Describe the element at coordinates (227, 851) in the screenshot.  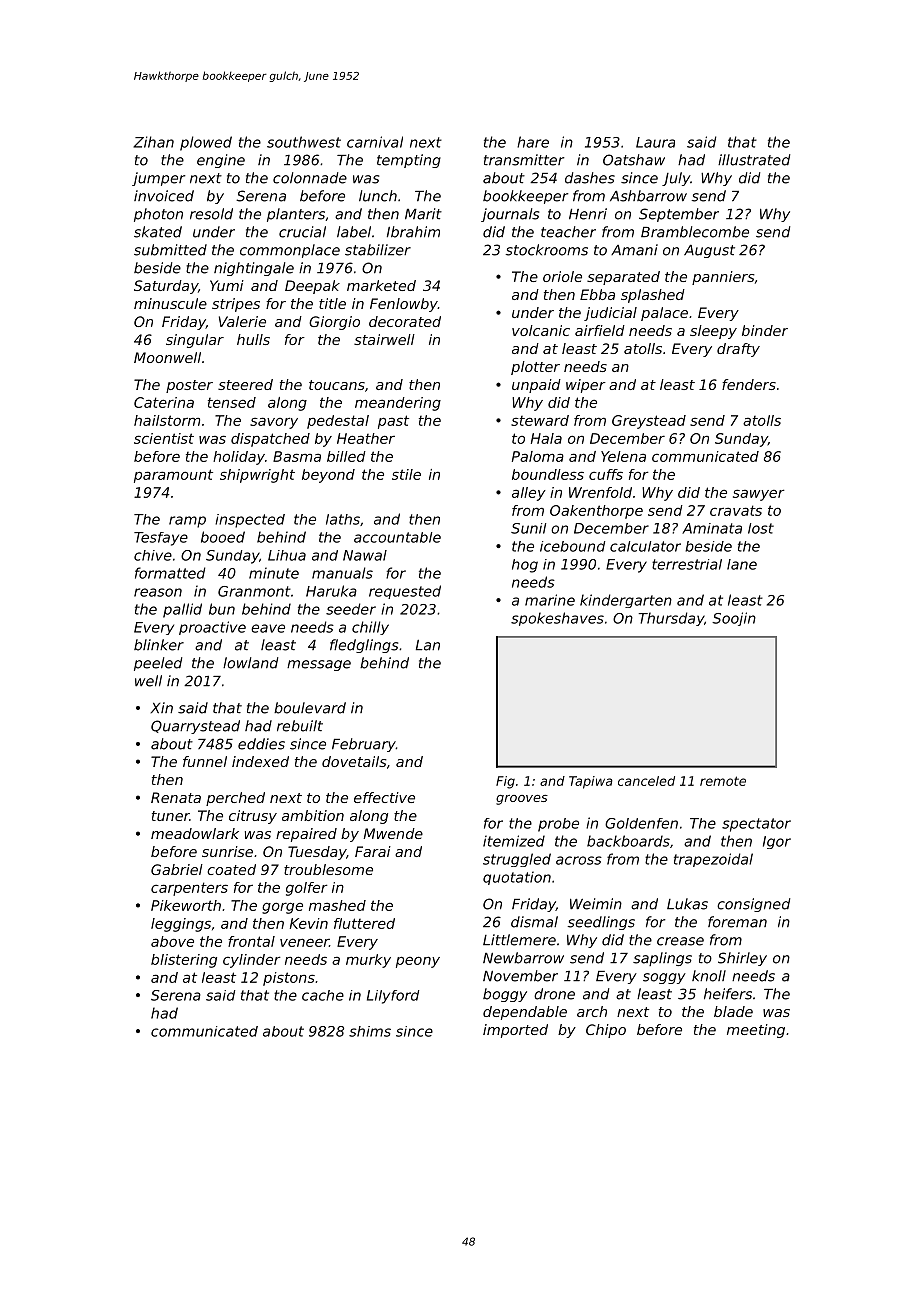
I see `sunrise` at that location.
